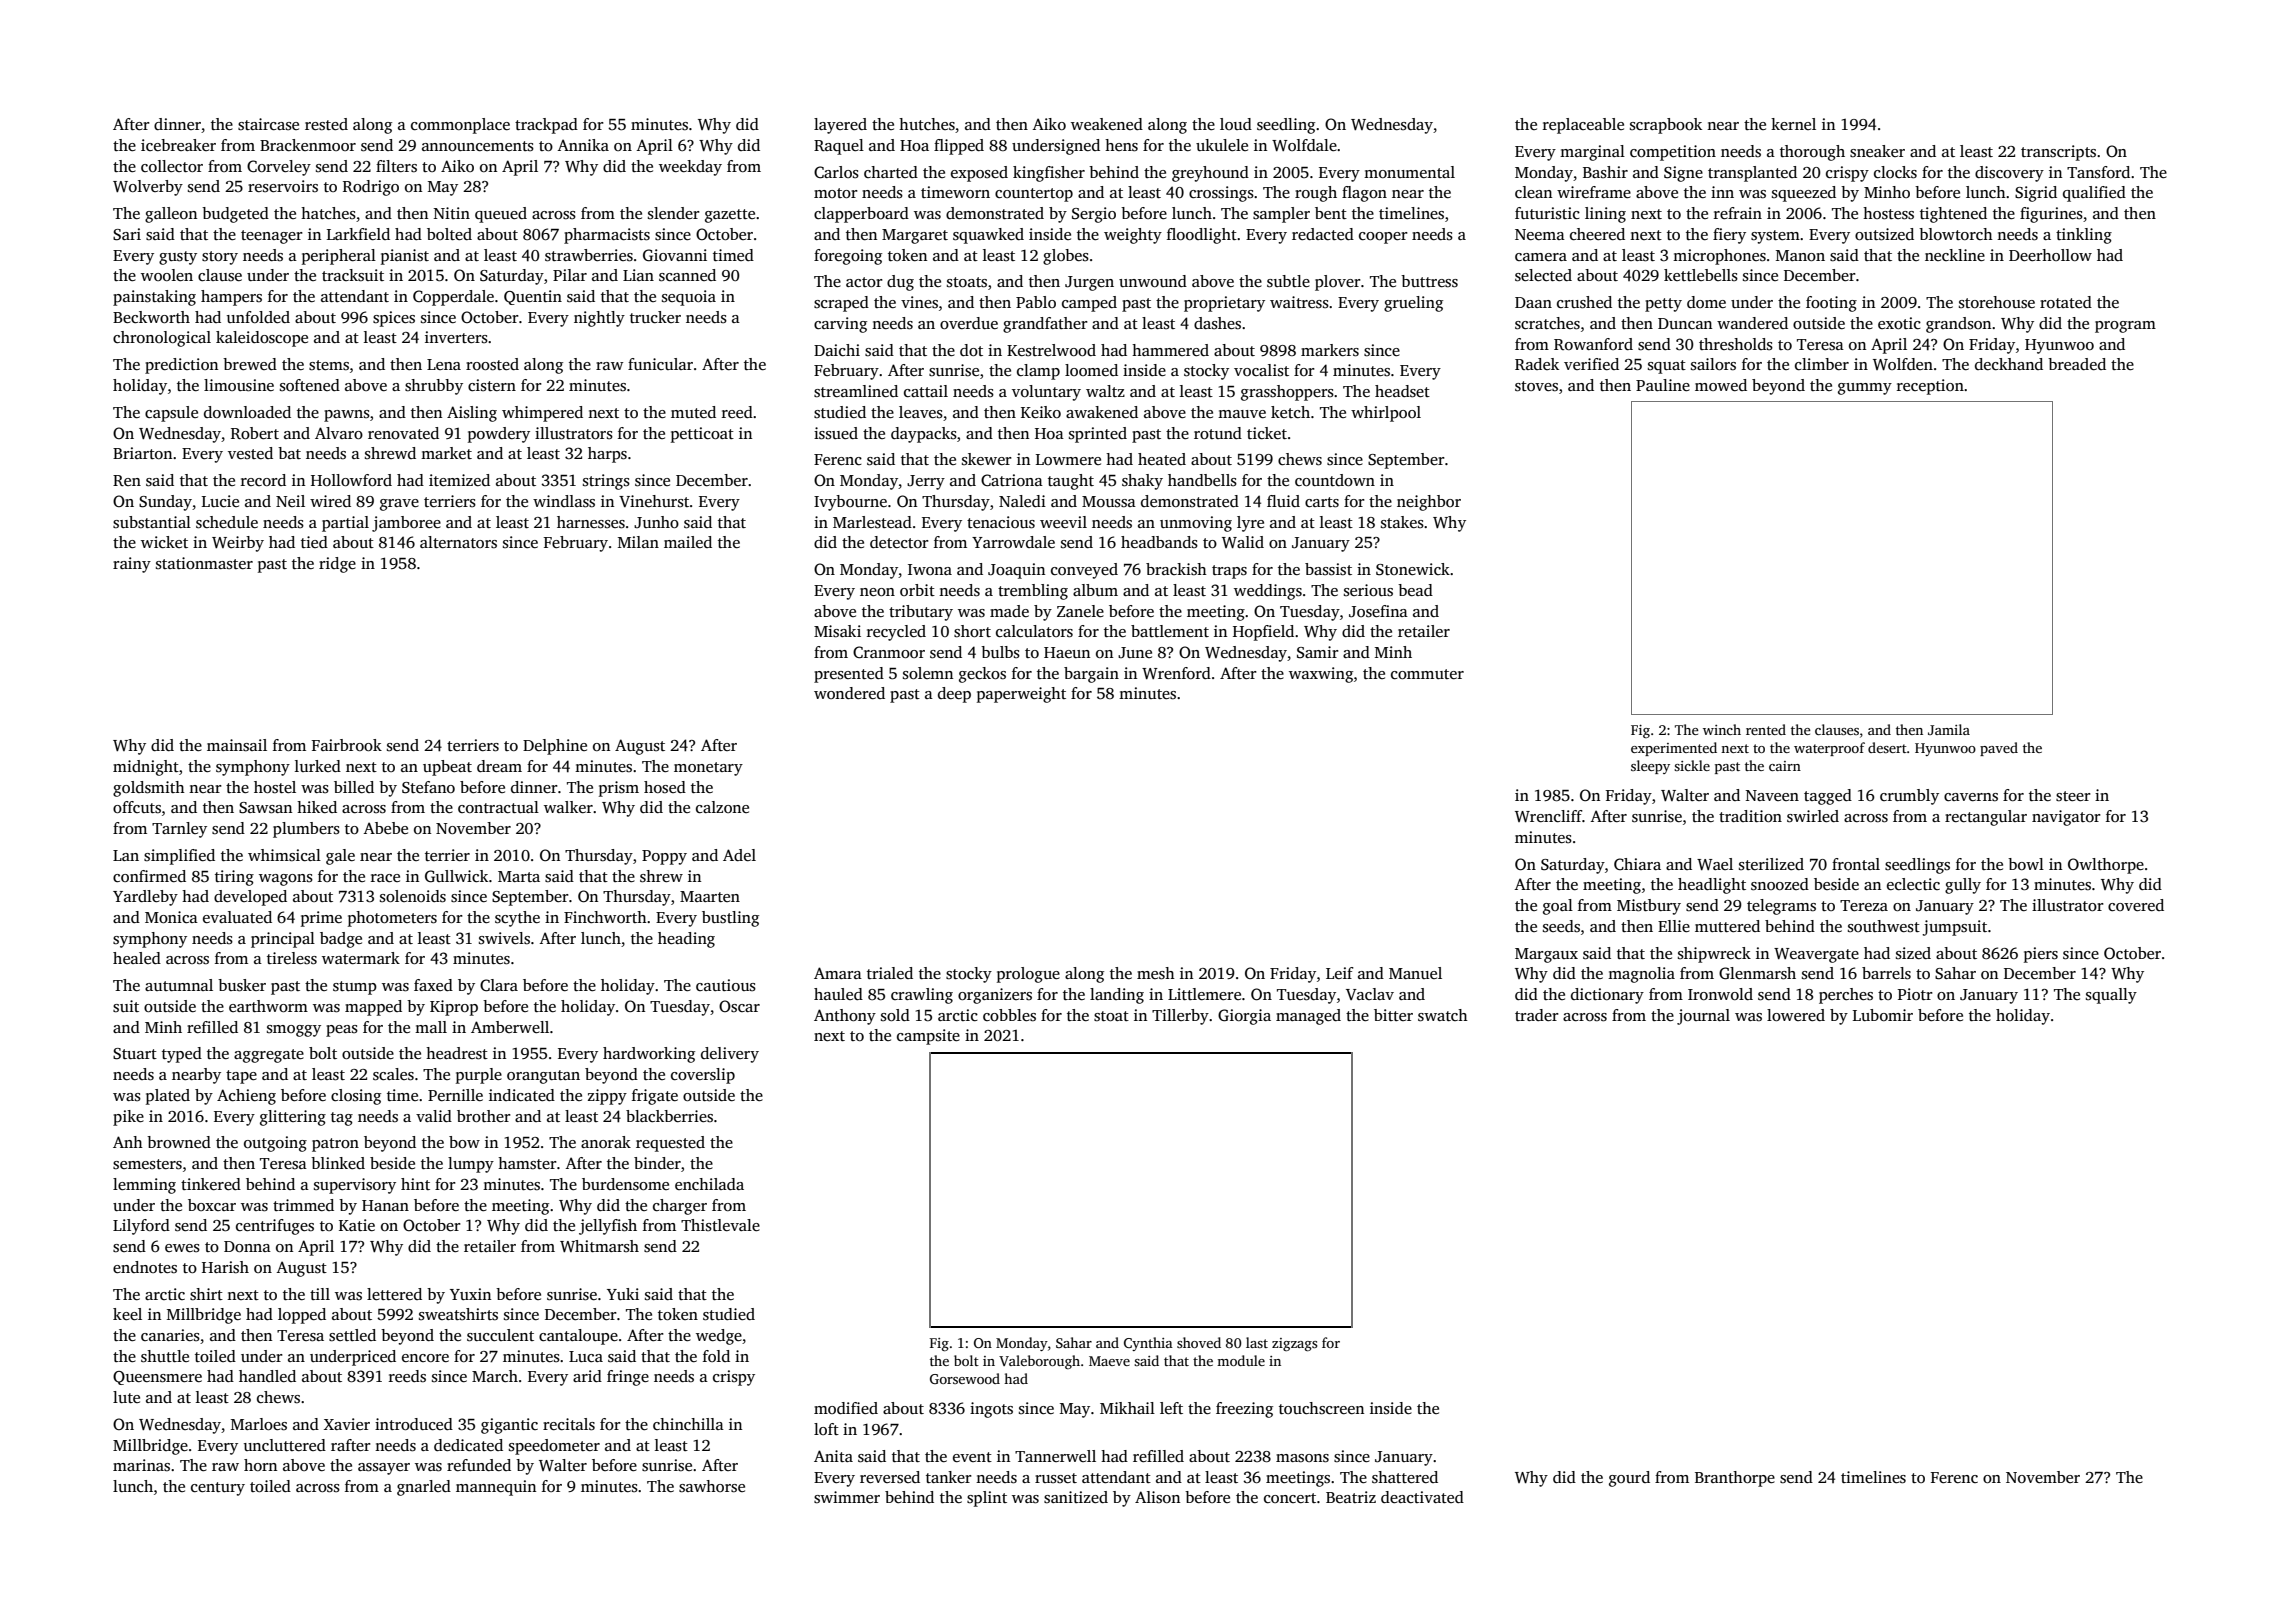 The image size is (2282, 1614). Describe the element at coordinates (2111, 996) in the image. I see `squally` at that location.
